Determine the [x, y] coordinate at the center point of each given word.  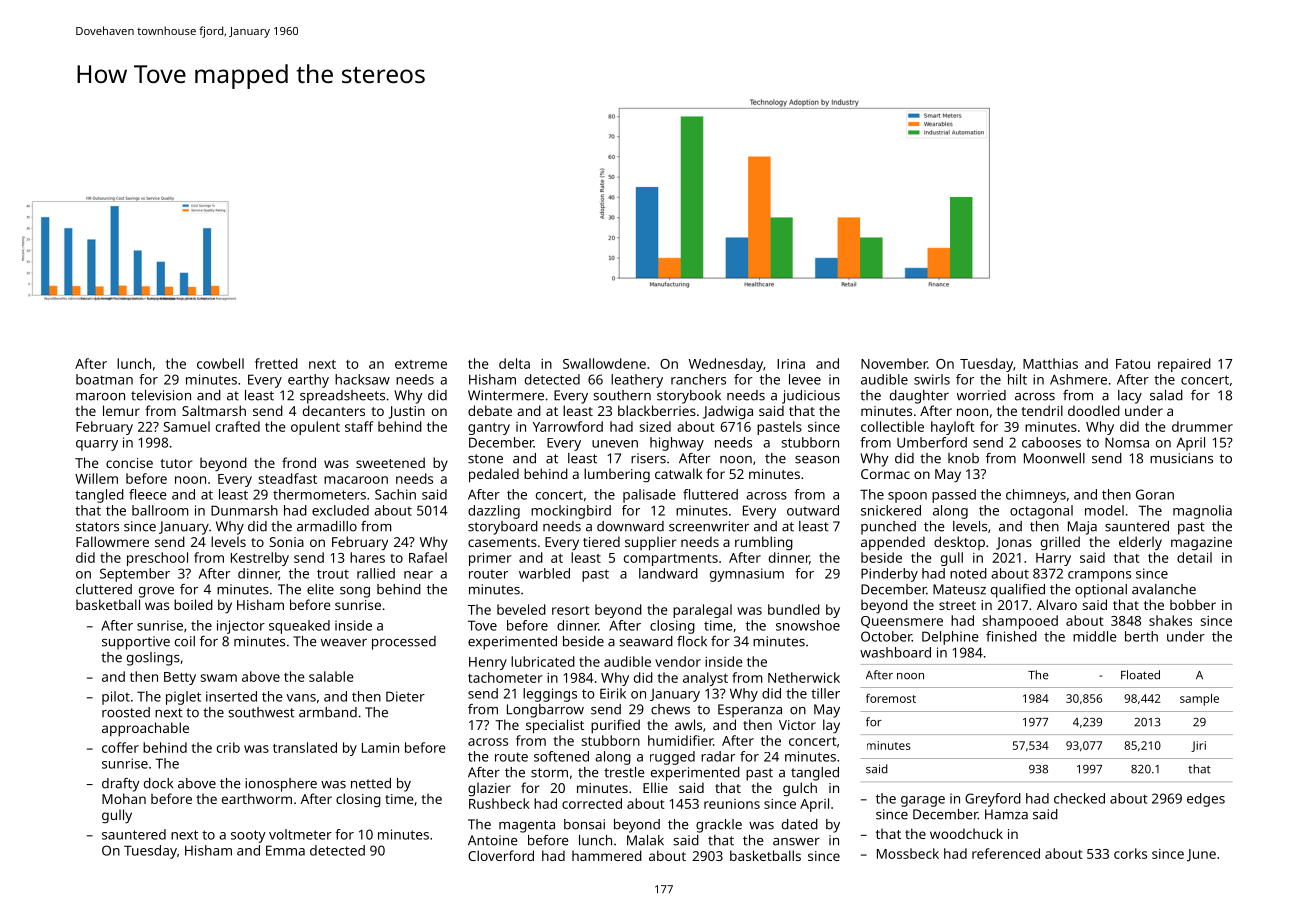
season [817, 460]
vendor [678, 661]
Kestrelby [260, 559]
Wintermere [506, 395]
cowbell [220, 363]
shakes [1170, 620]
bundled [794, 609]
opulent [315, 428]
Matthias [1050, 363]
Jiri [1198, 746]
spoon [907, 497]
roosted [126, 712]
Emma [285, 850]
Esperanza [750, 711]
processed [404, 643]
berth [1141, 636]
